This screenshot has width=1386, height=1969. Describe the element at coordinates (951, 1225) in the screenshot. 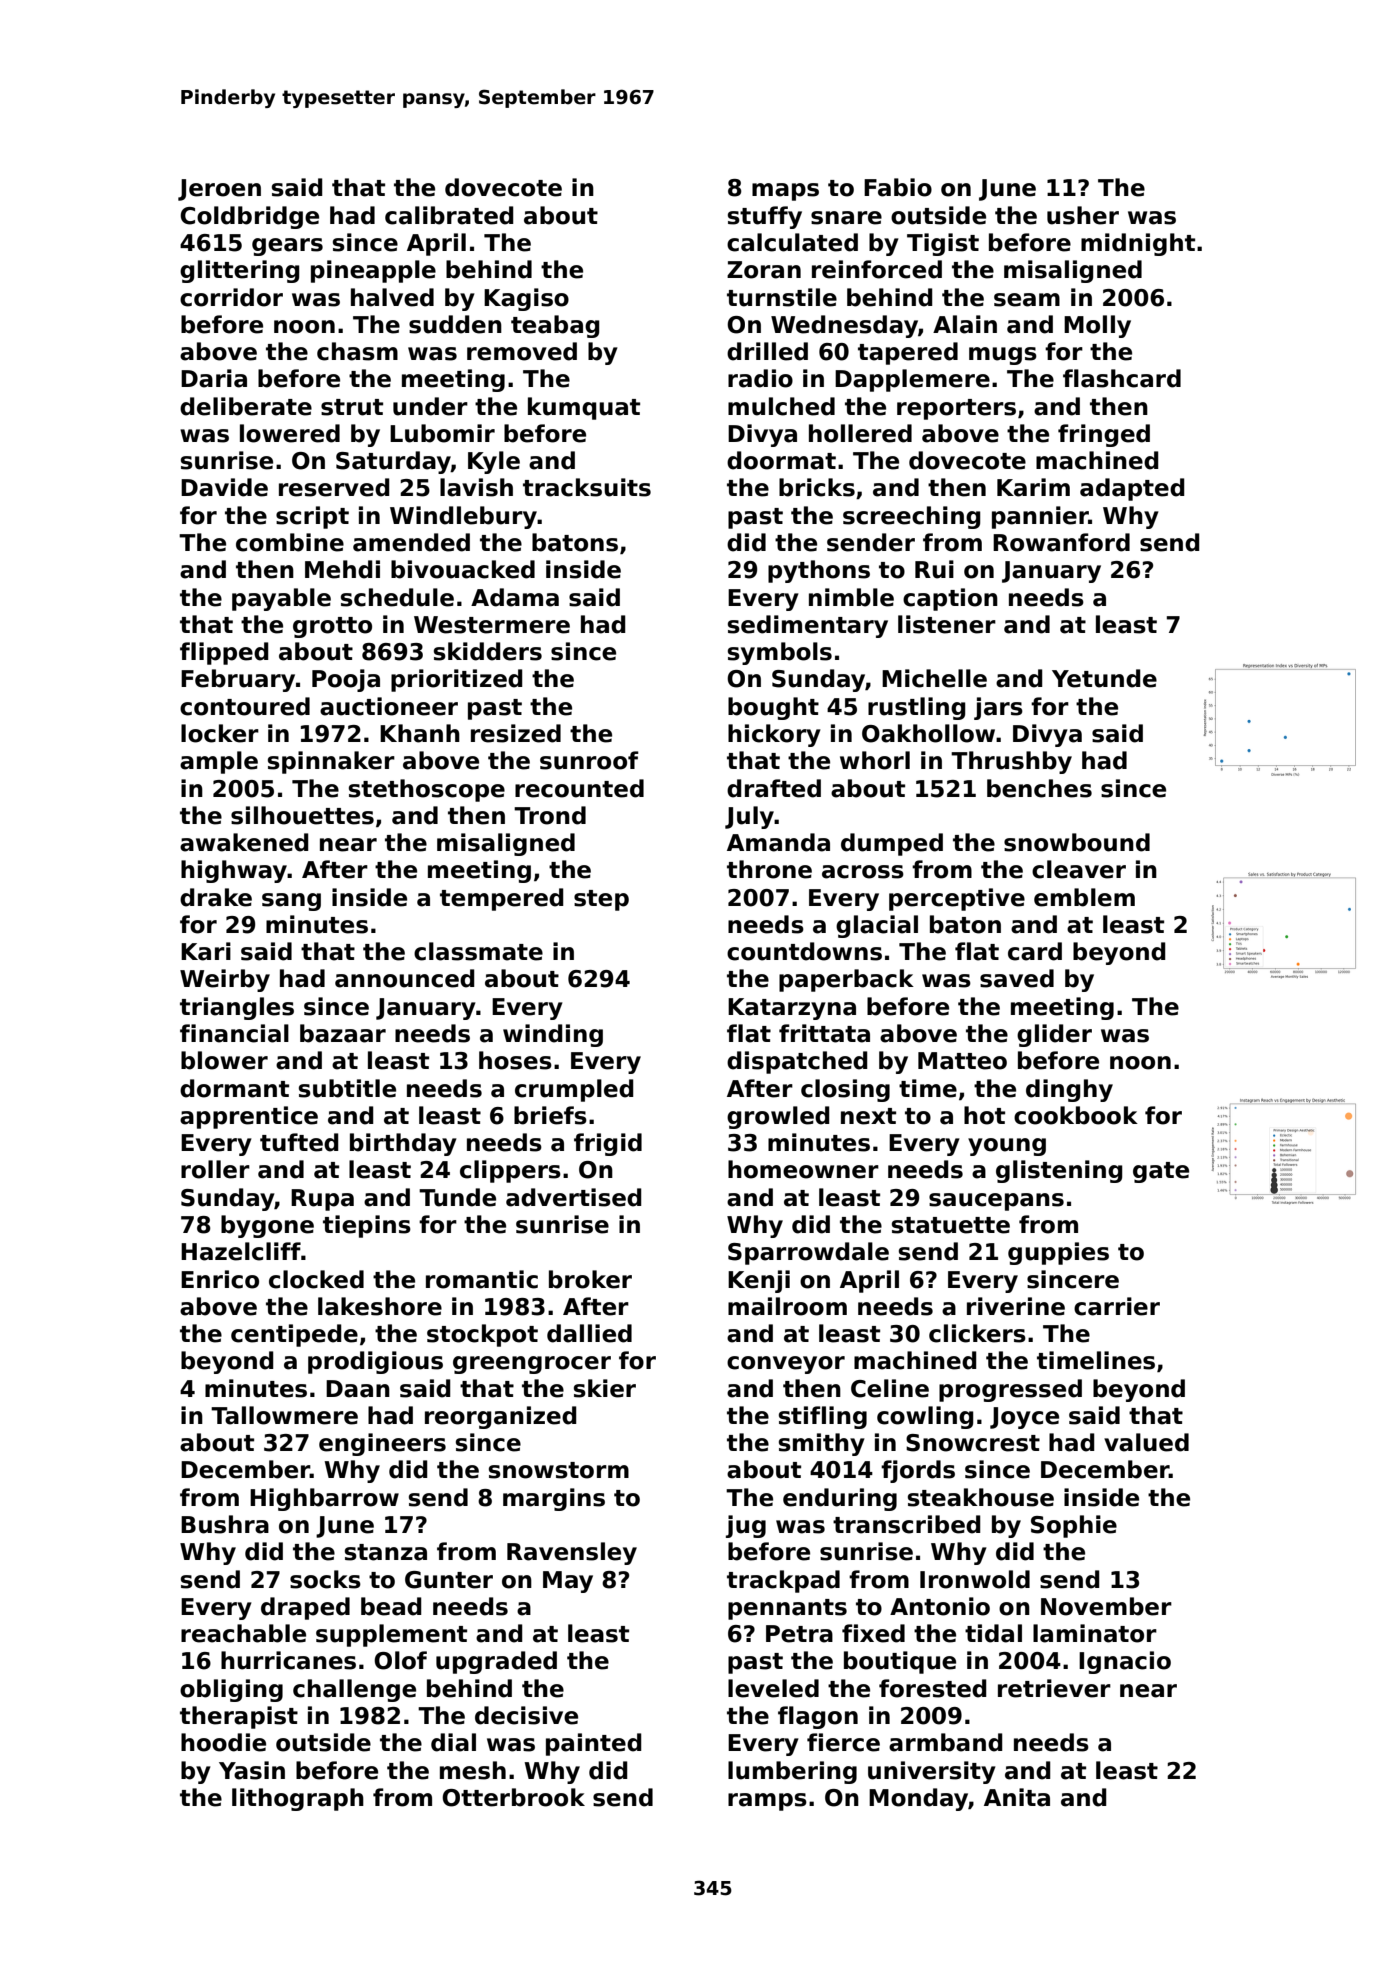

I see `statuette` at that location.
